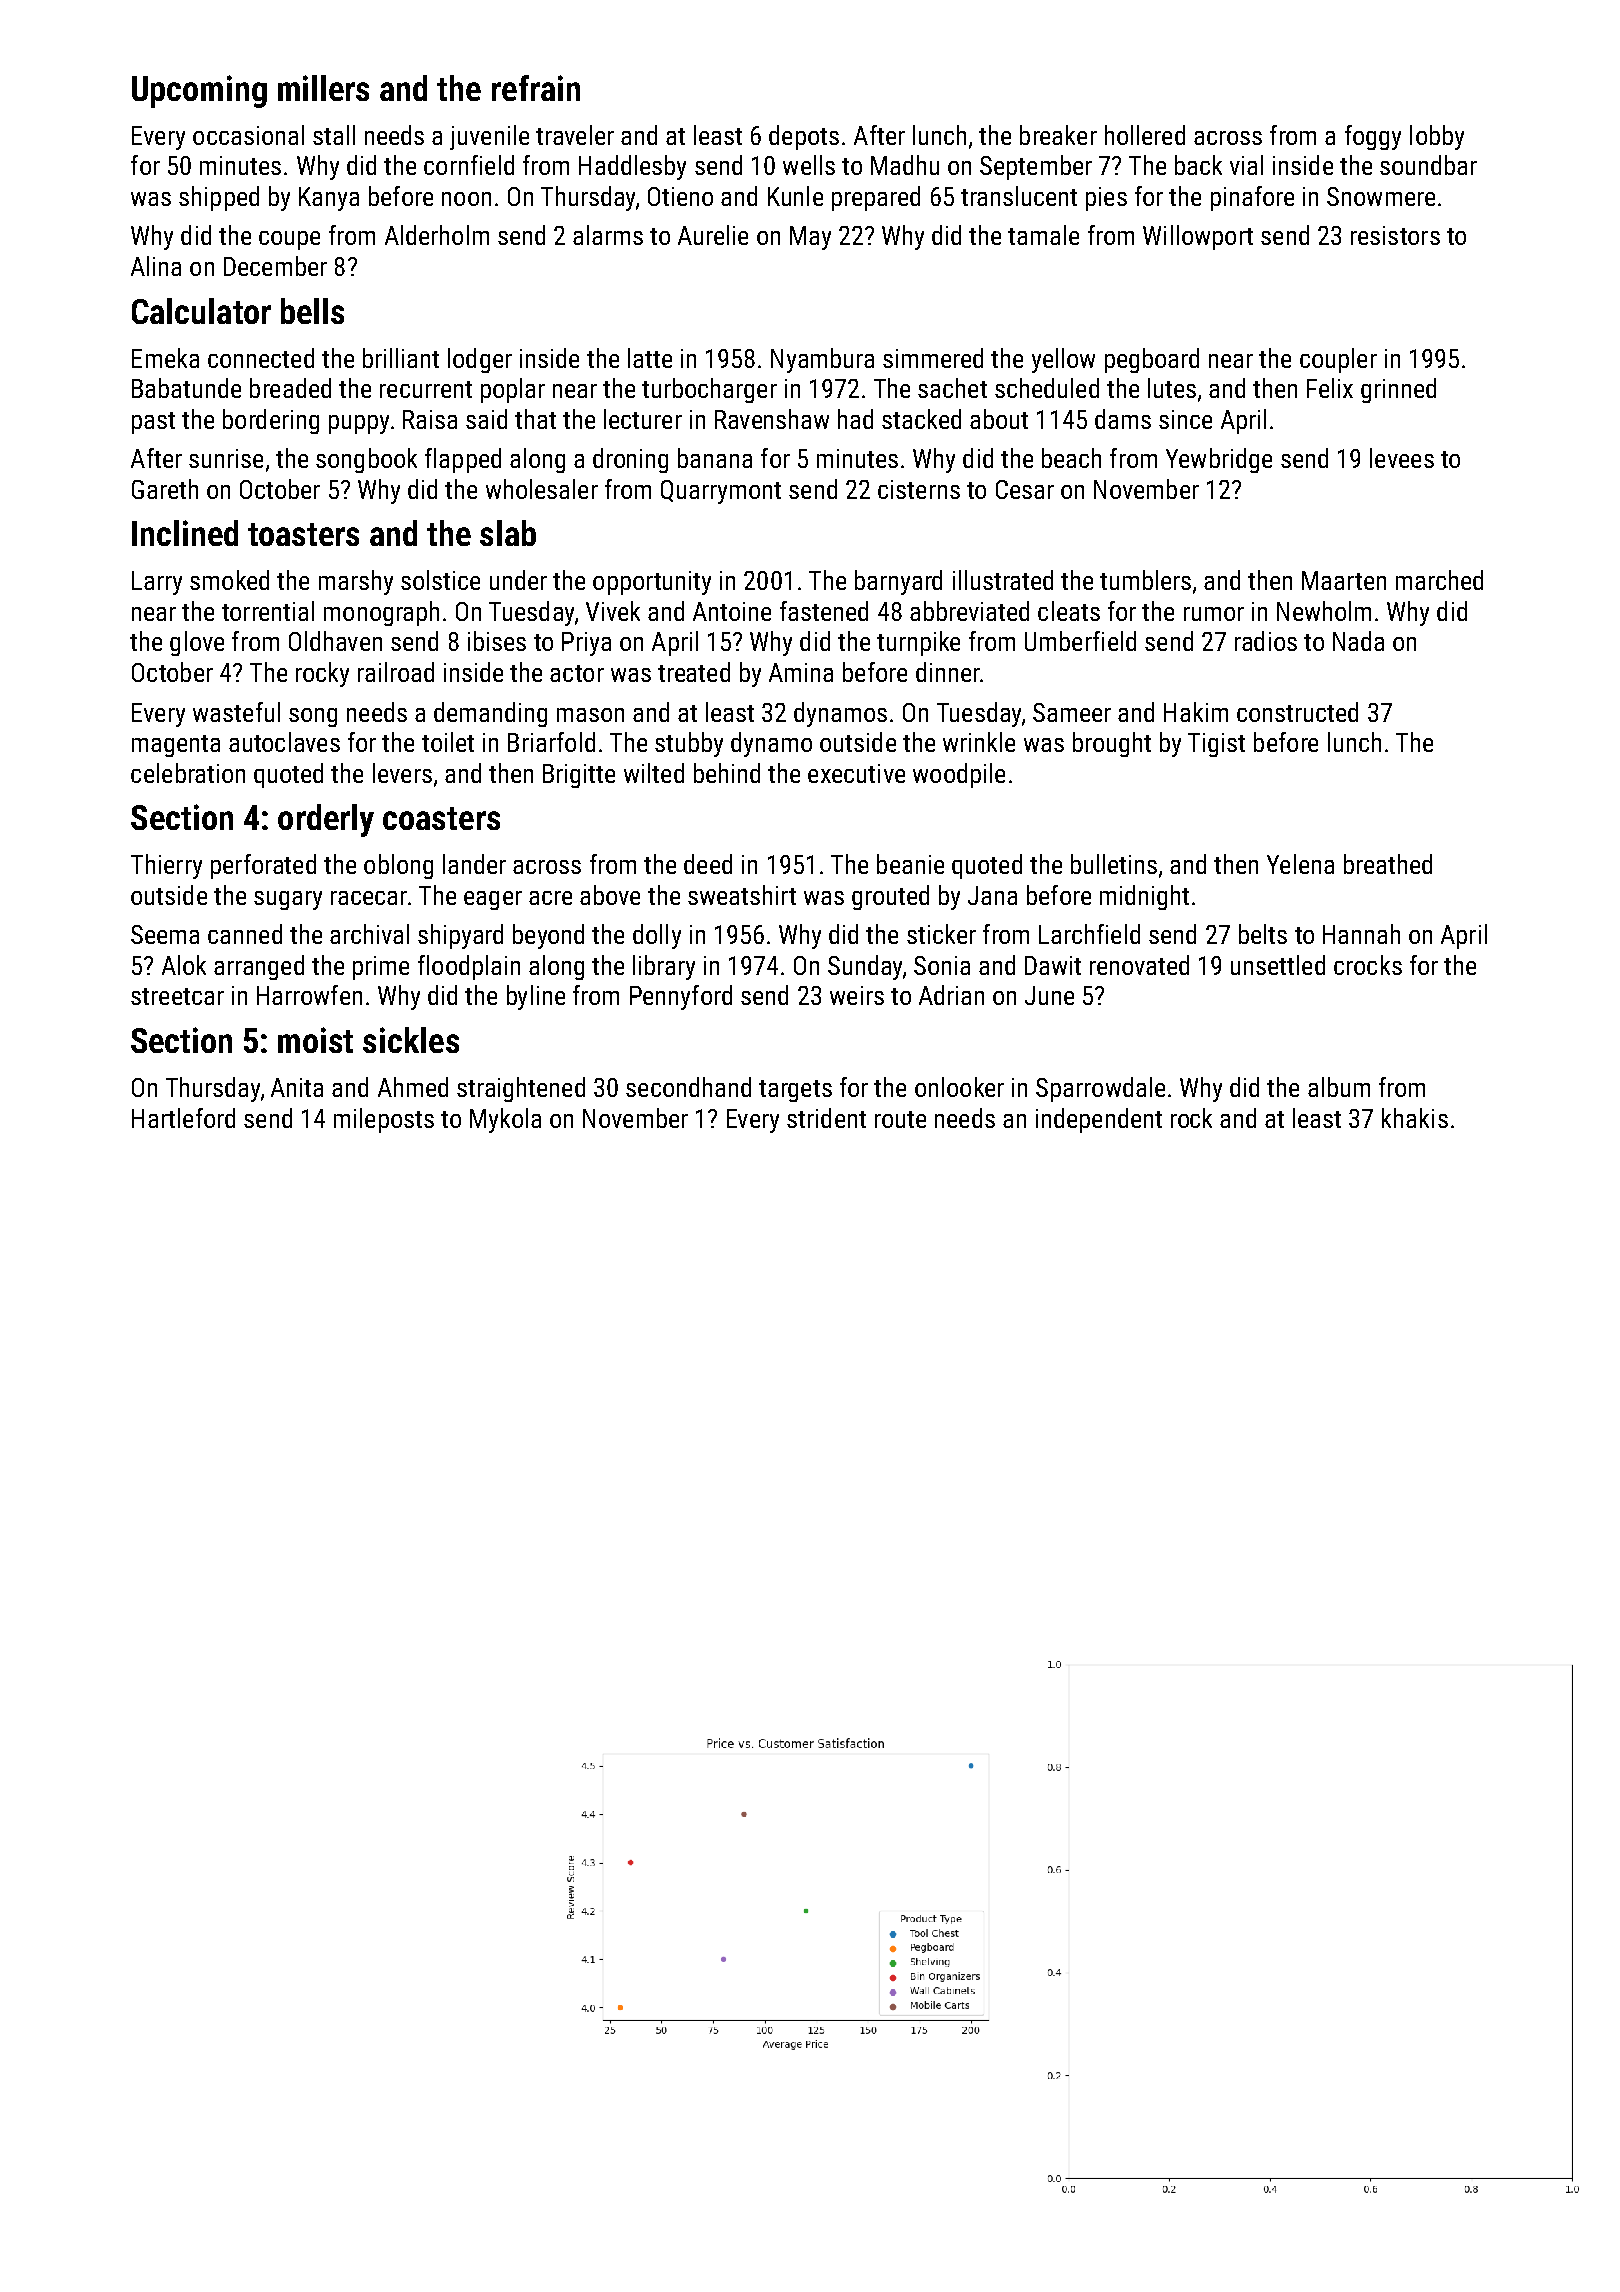 The image size is (1620, 2292). What do you see at coordinates (326, 820) in the page?
I see `orderly` at bounding box center [326, 820].
